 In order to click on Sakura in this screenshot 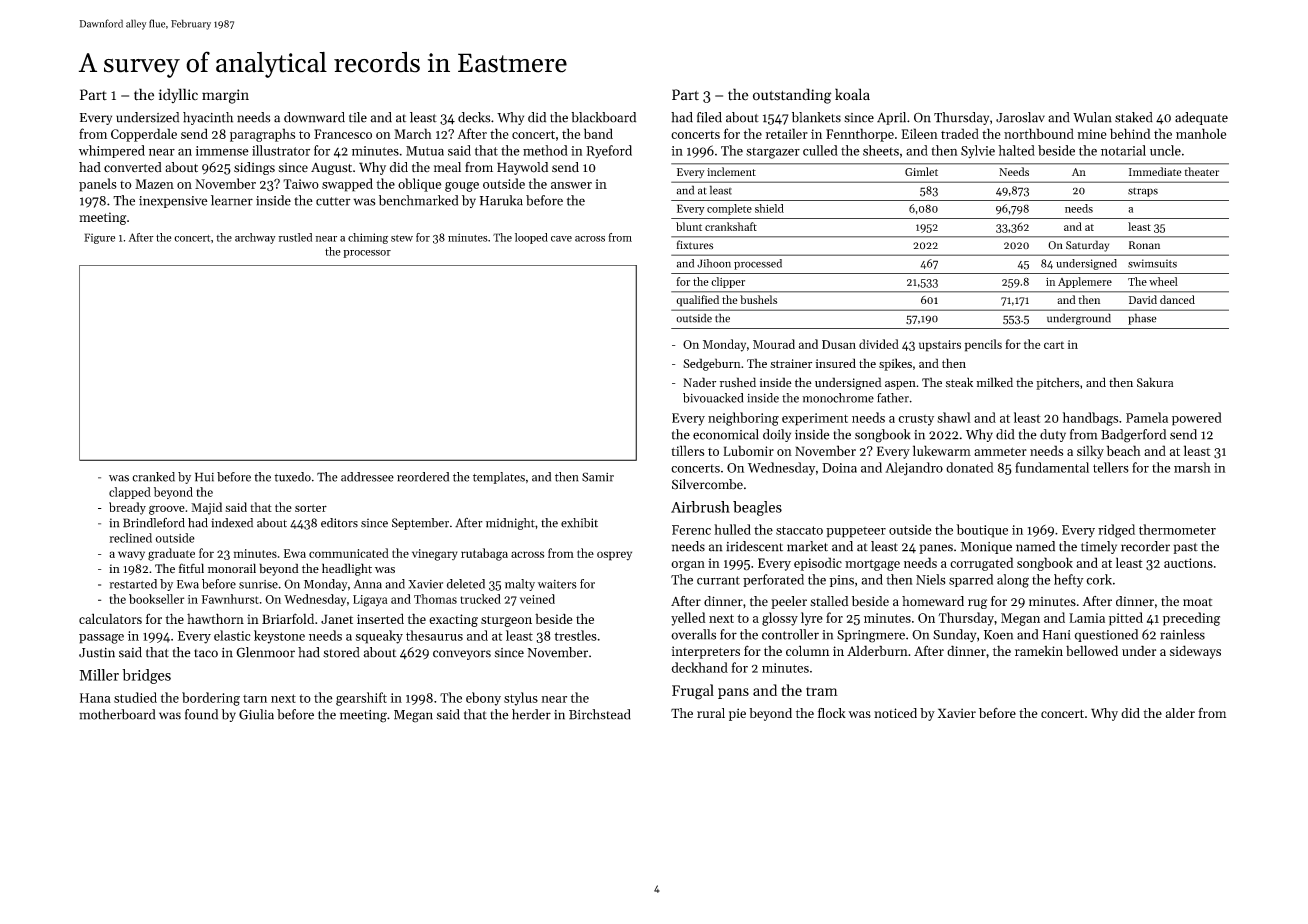, I will do `click(1155, 382)`.
